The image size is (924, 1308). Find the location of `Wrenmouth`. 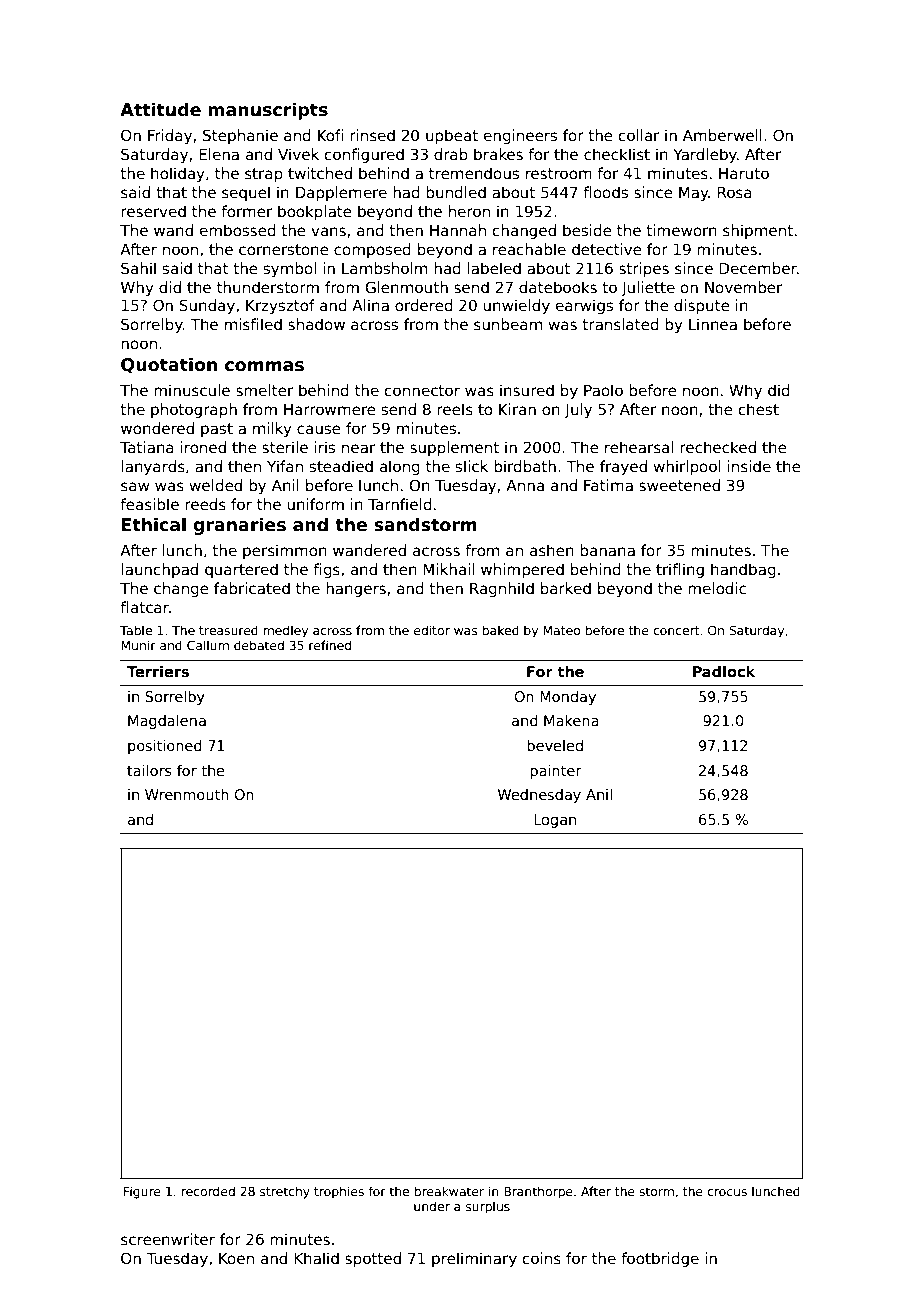

Wrenmouth is located at coordinates (187, 794).
